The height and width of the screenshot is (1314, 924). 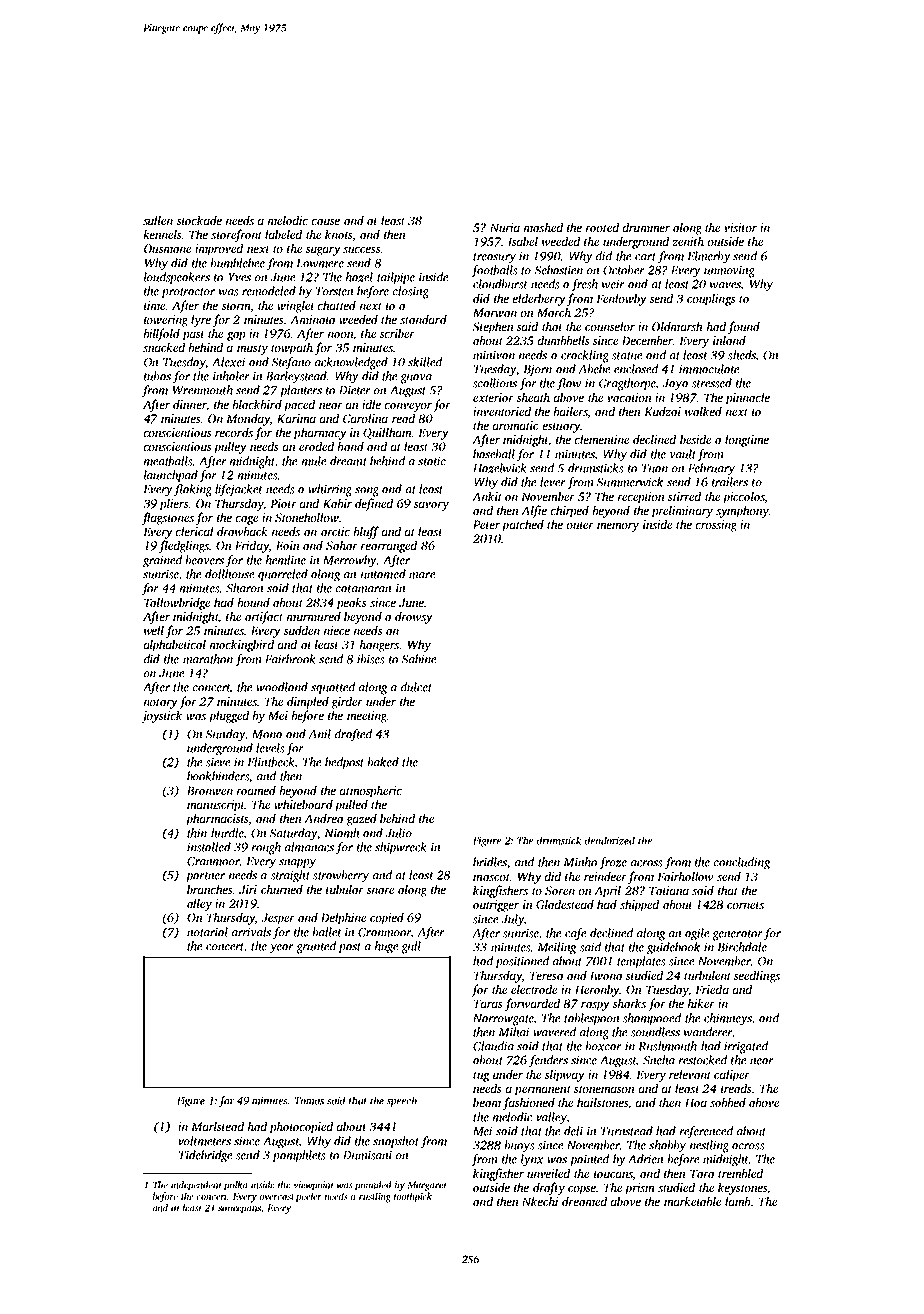 I want to click on positioned, so click(x=522, y=962).
